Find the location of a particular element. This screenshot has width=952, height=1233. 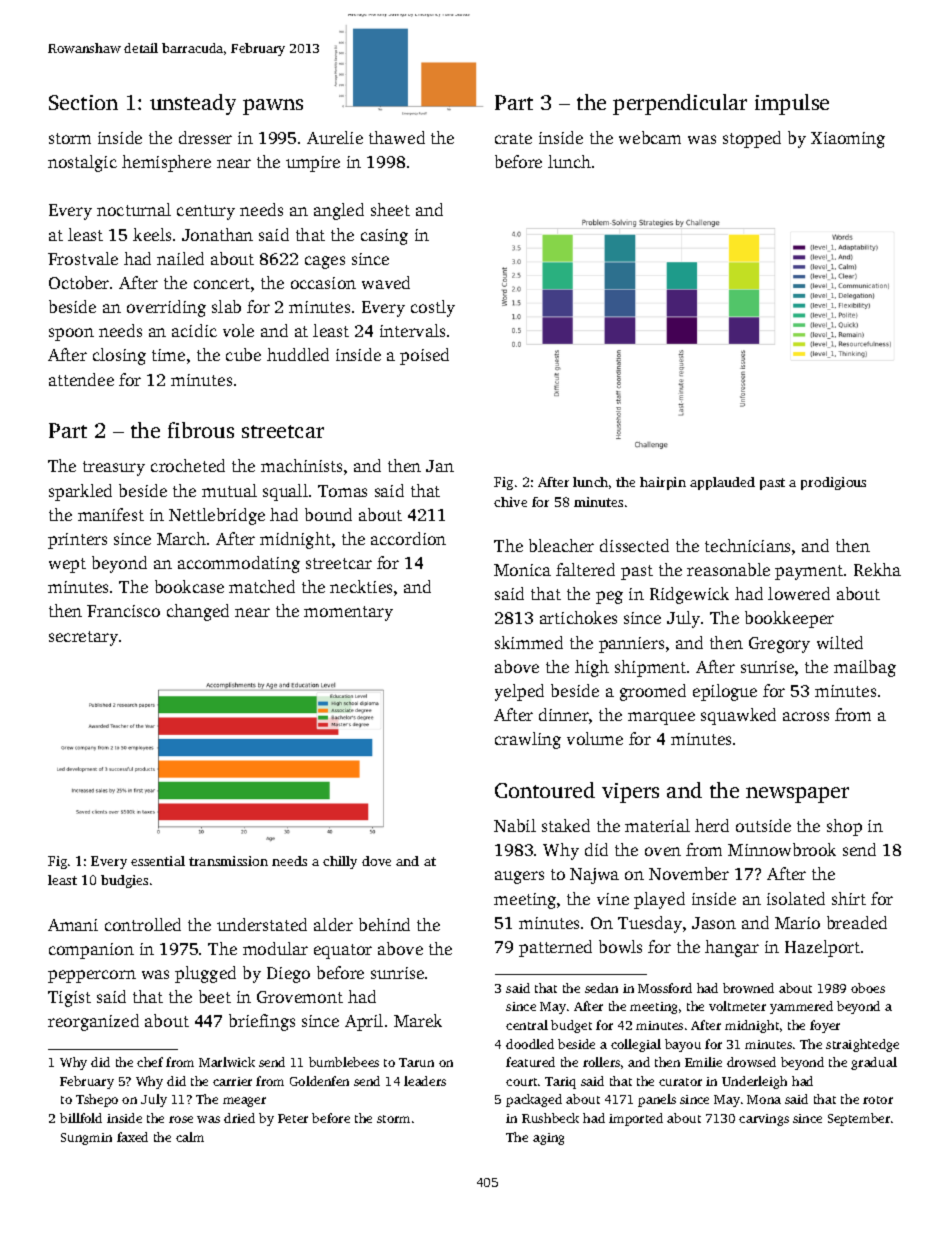

faxed is located at coordinates (132, 1137).
